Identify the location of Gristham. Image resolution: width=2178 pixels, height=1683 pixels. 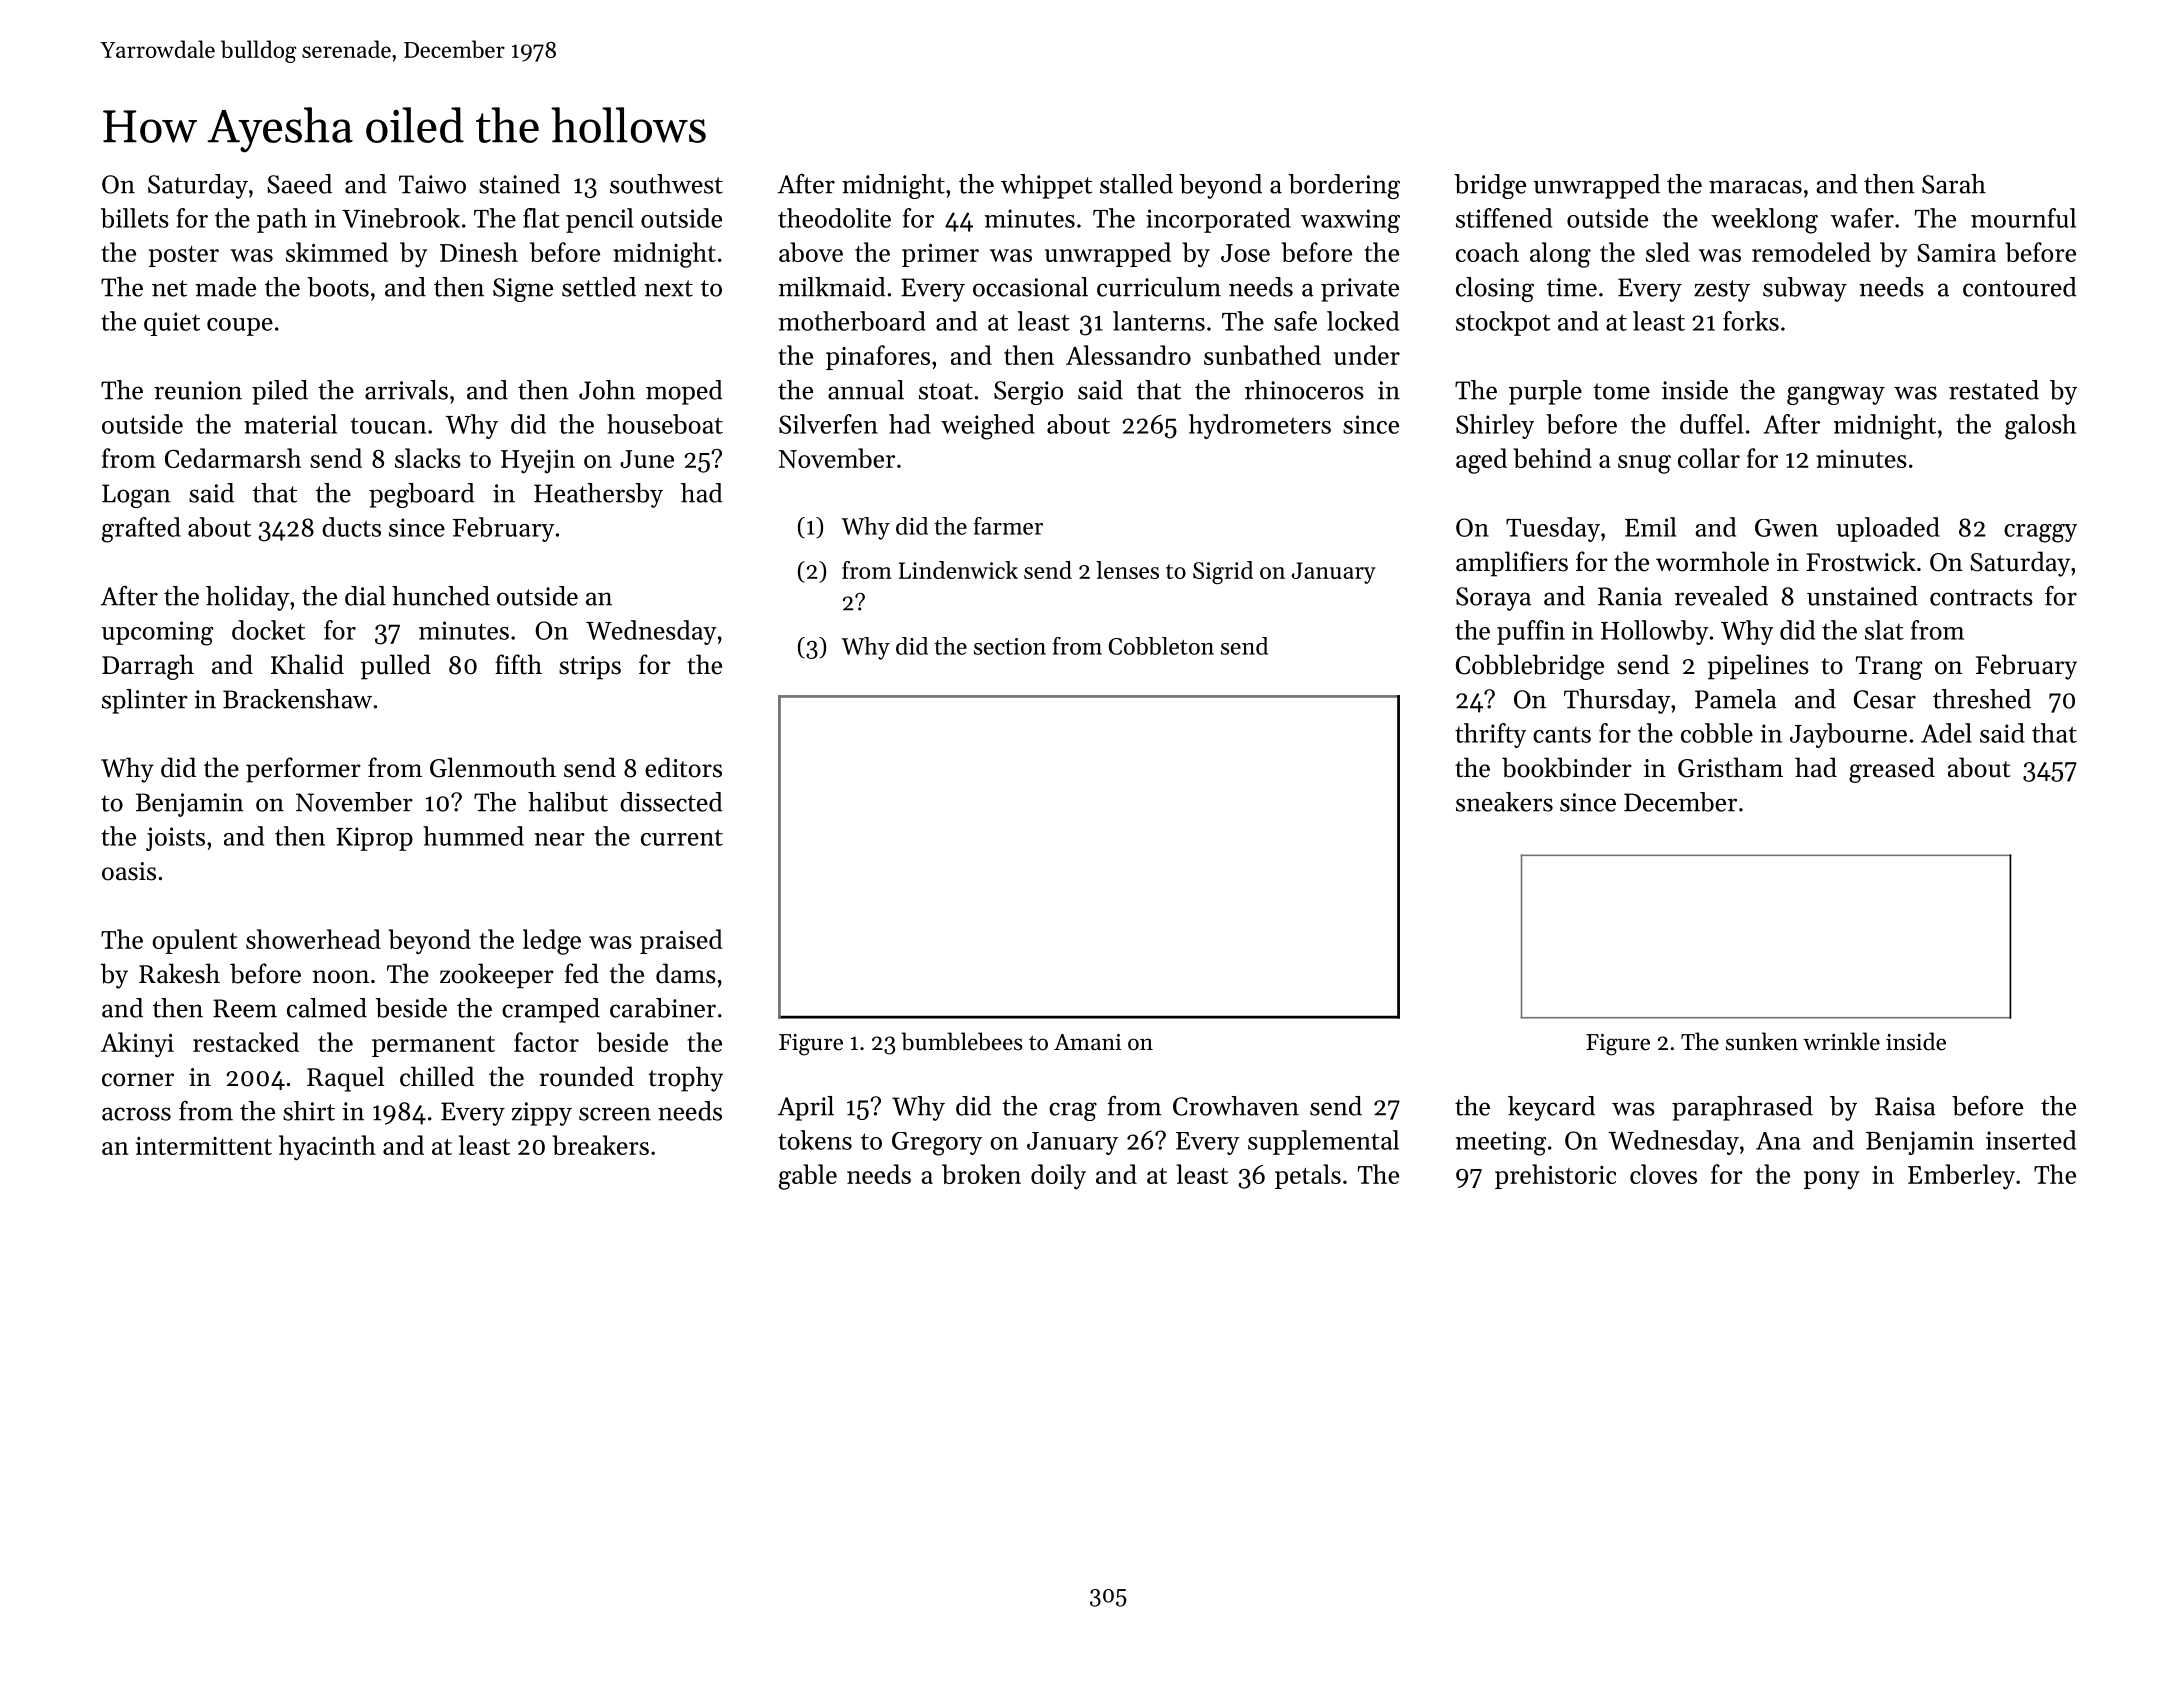
(1730, 767).
